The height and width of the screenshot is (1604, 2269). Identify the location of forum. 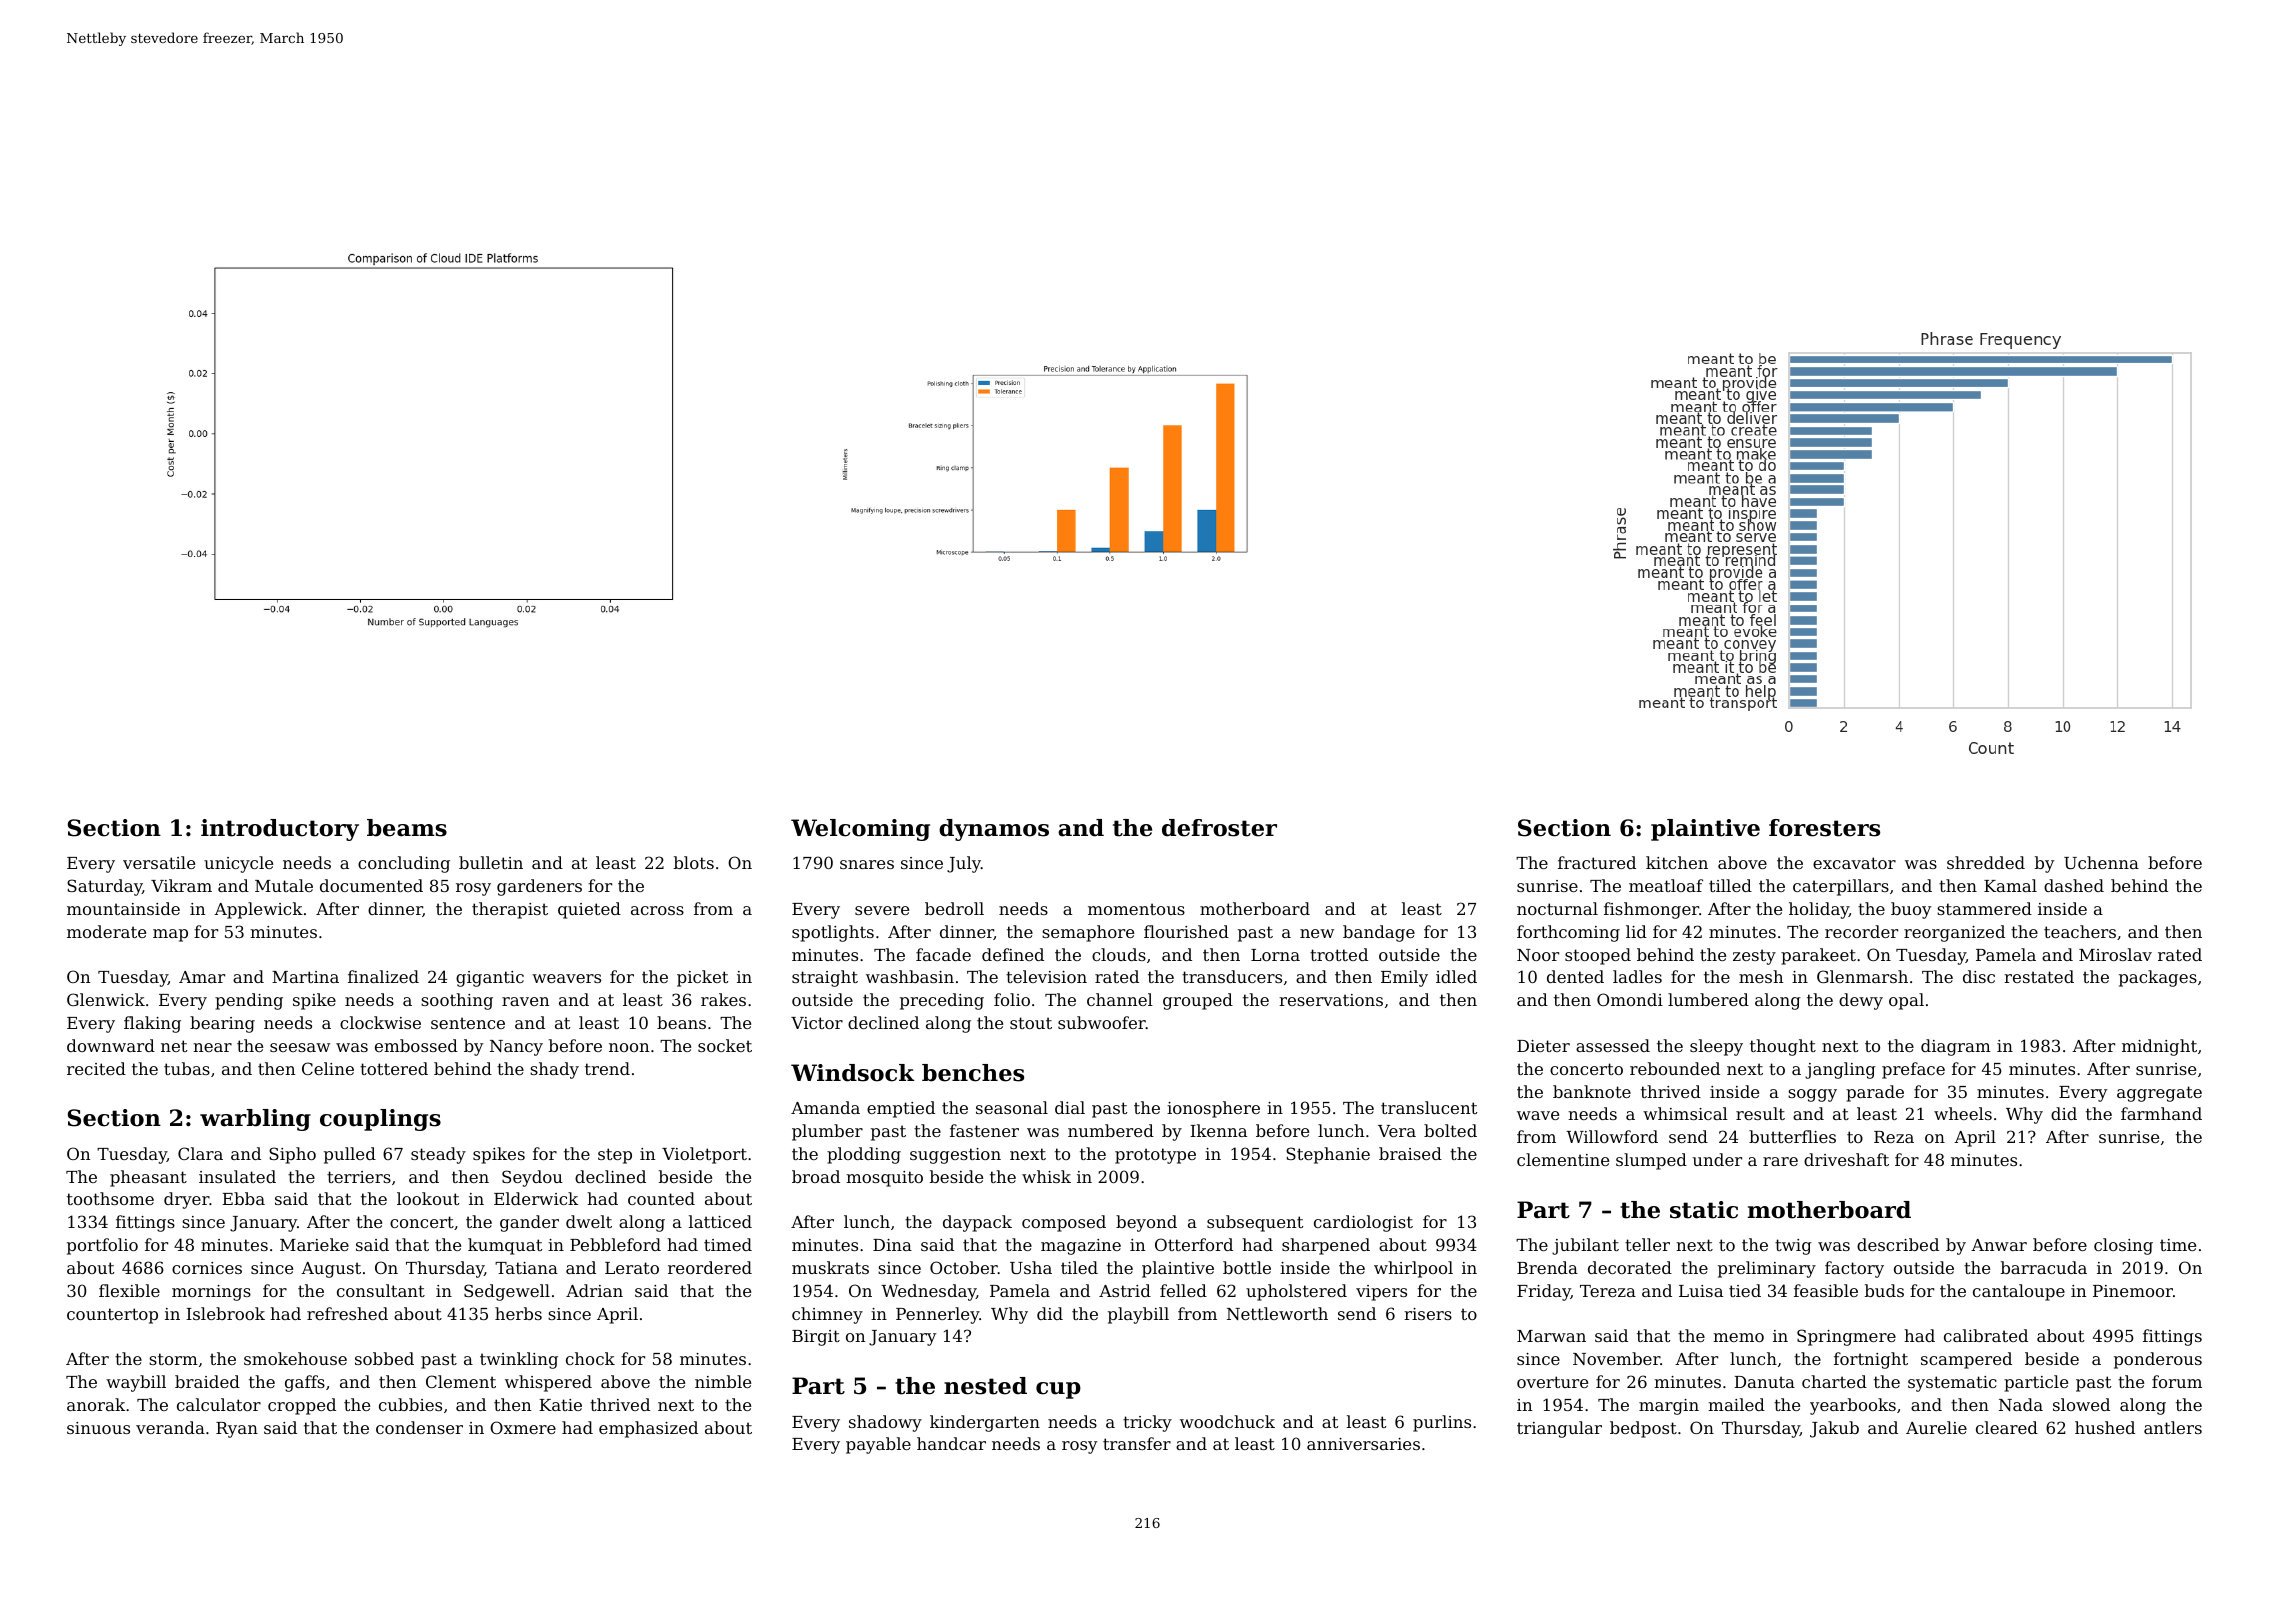
(2177, 1381).
